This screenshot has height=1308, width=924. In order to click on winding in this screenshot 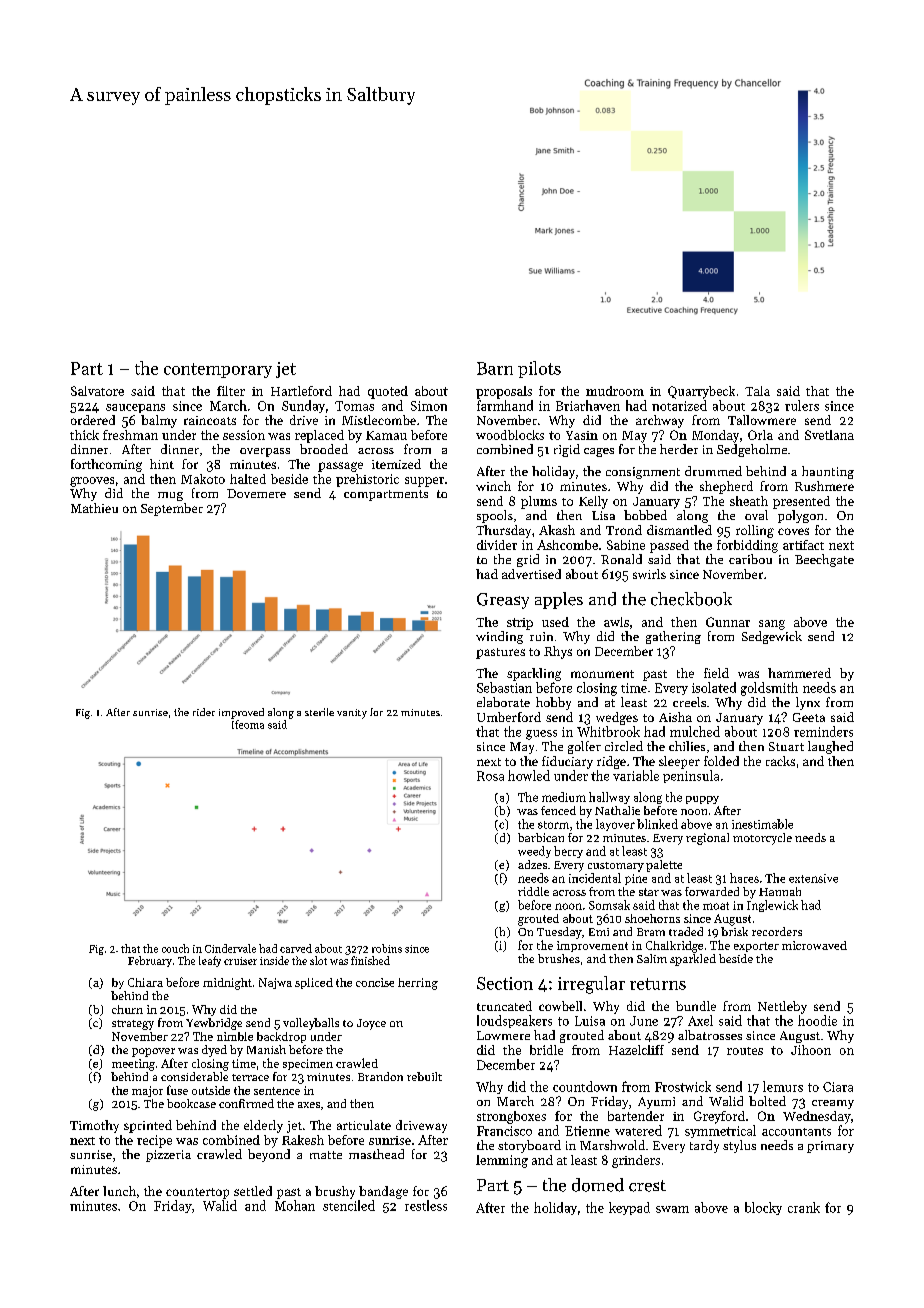, I will do `click(499, 637)`.
